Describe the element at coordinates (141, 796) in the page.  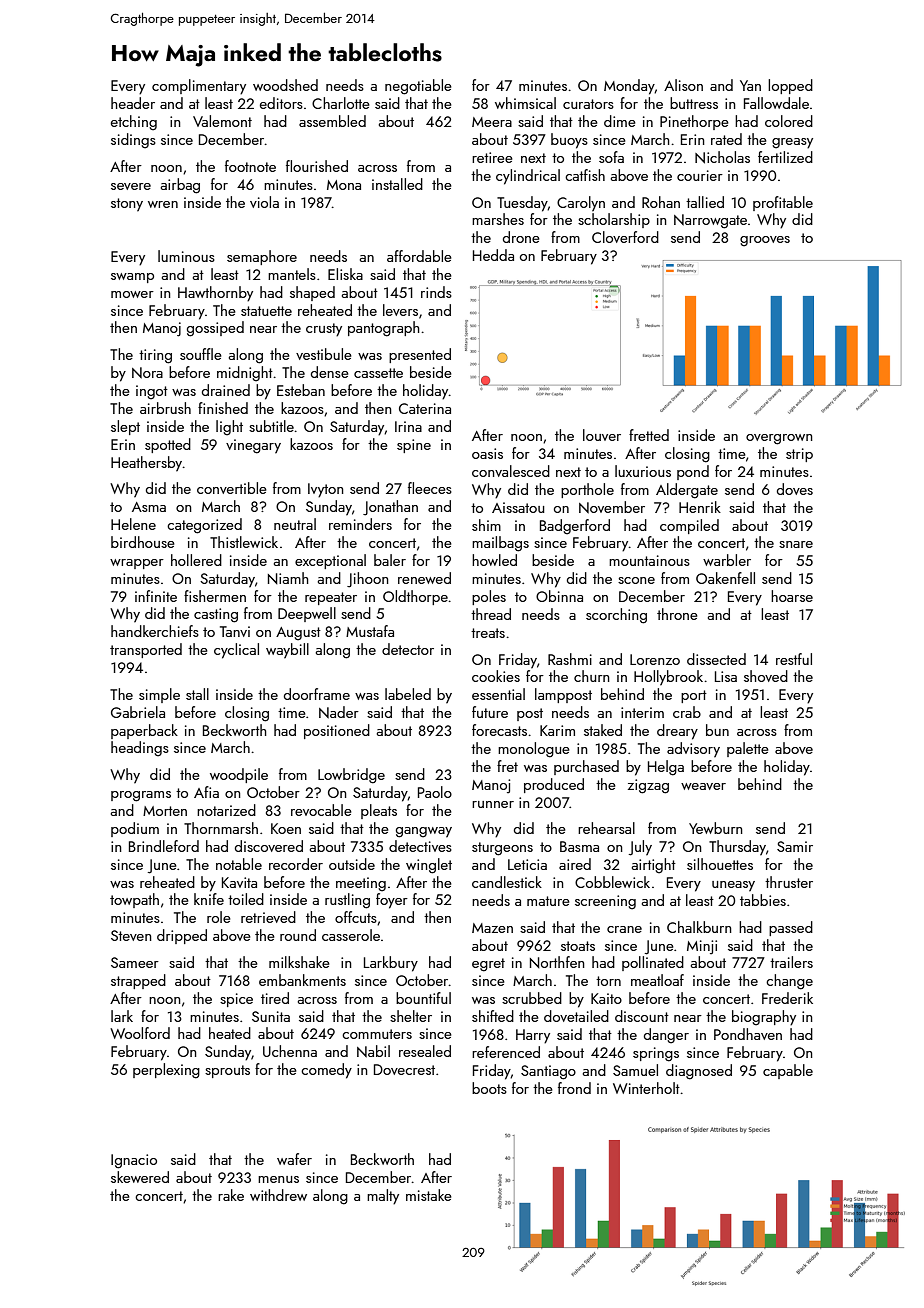
I see `programs` at that location.
